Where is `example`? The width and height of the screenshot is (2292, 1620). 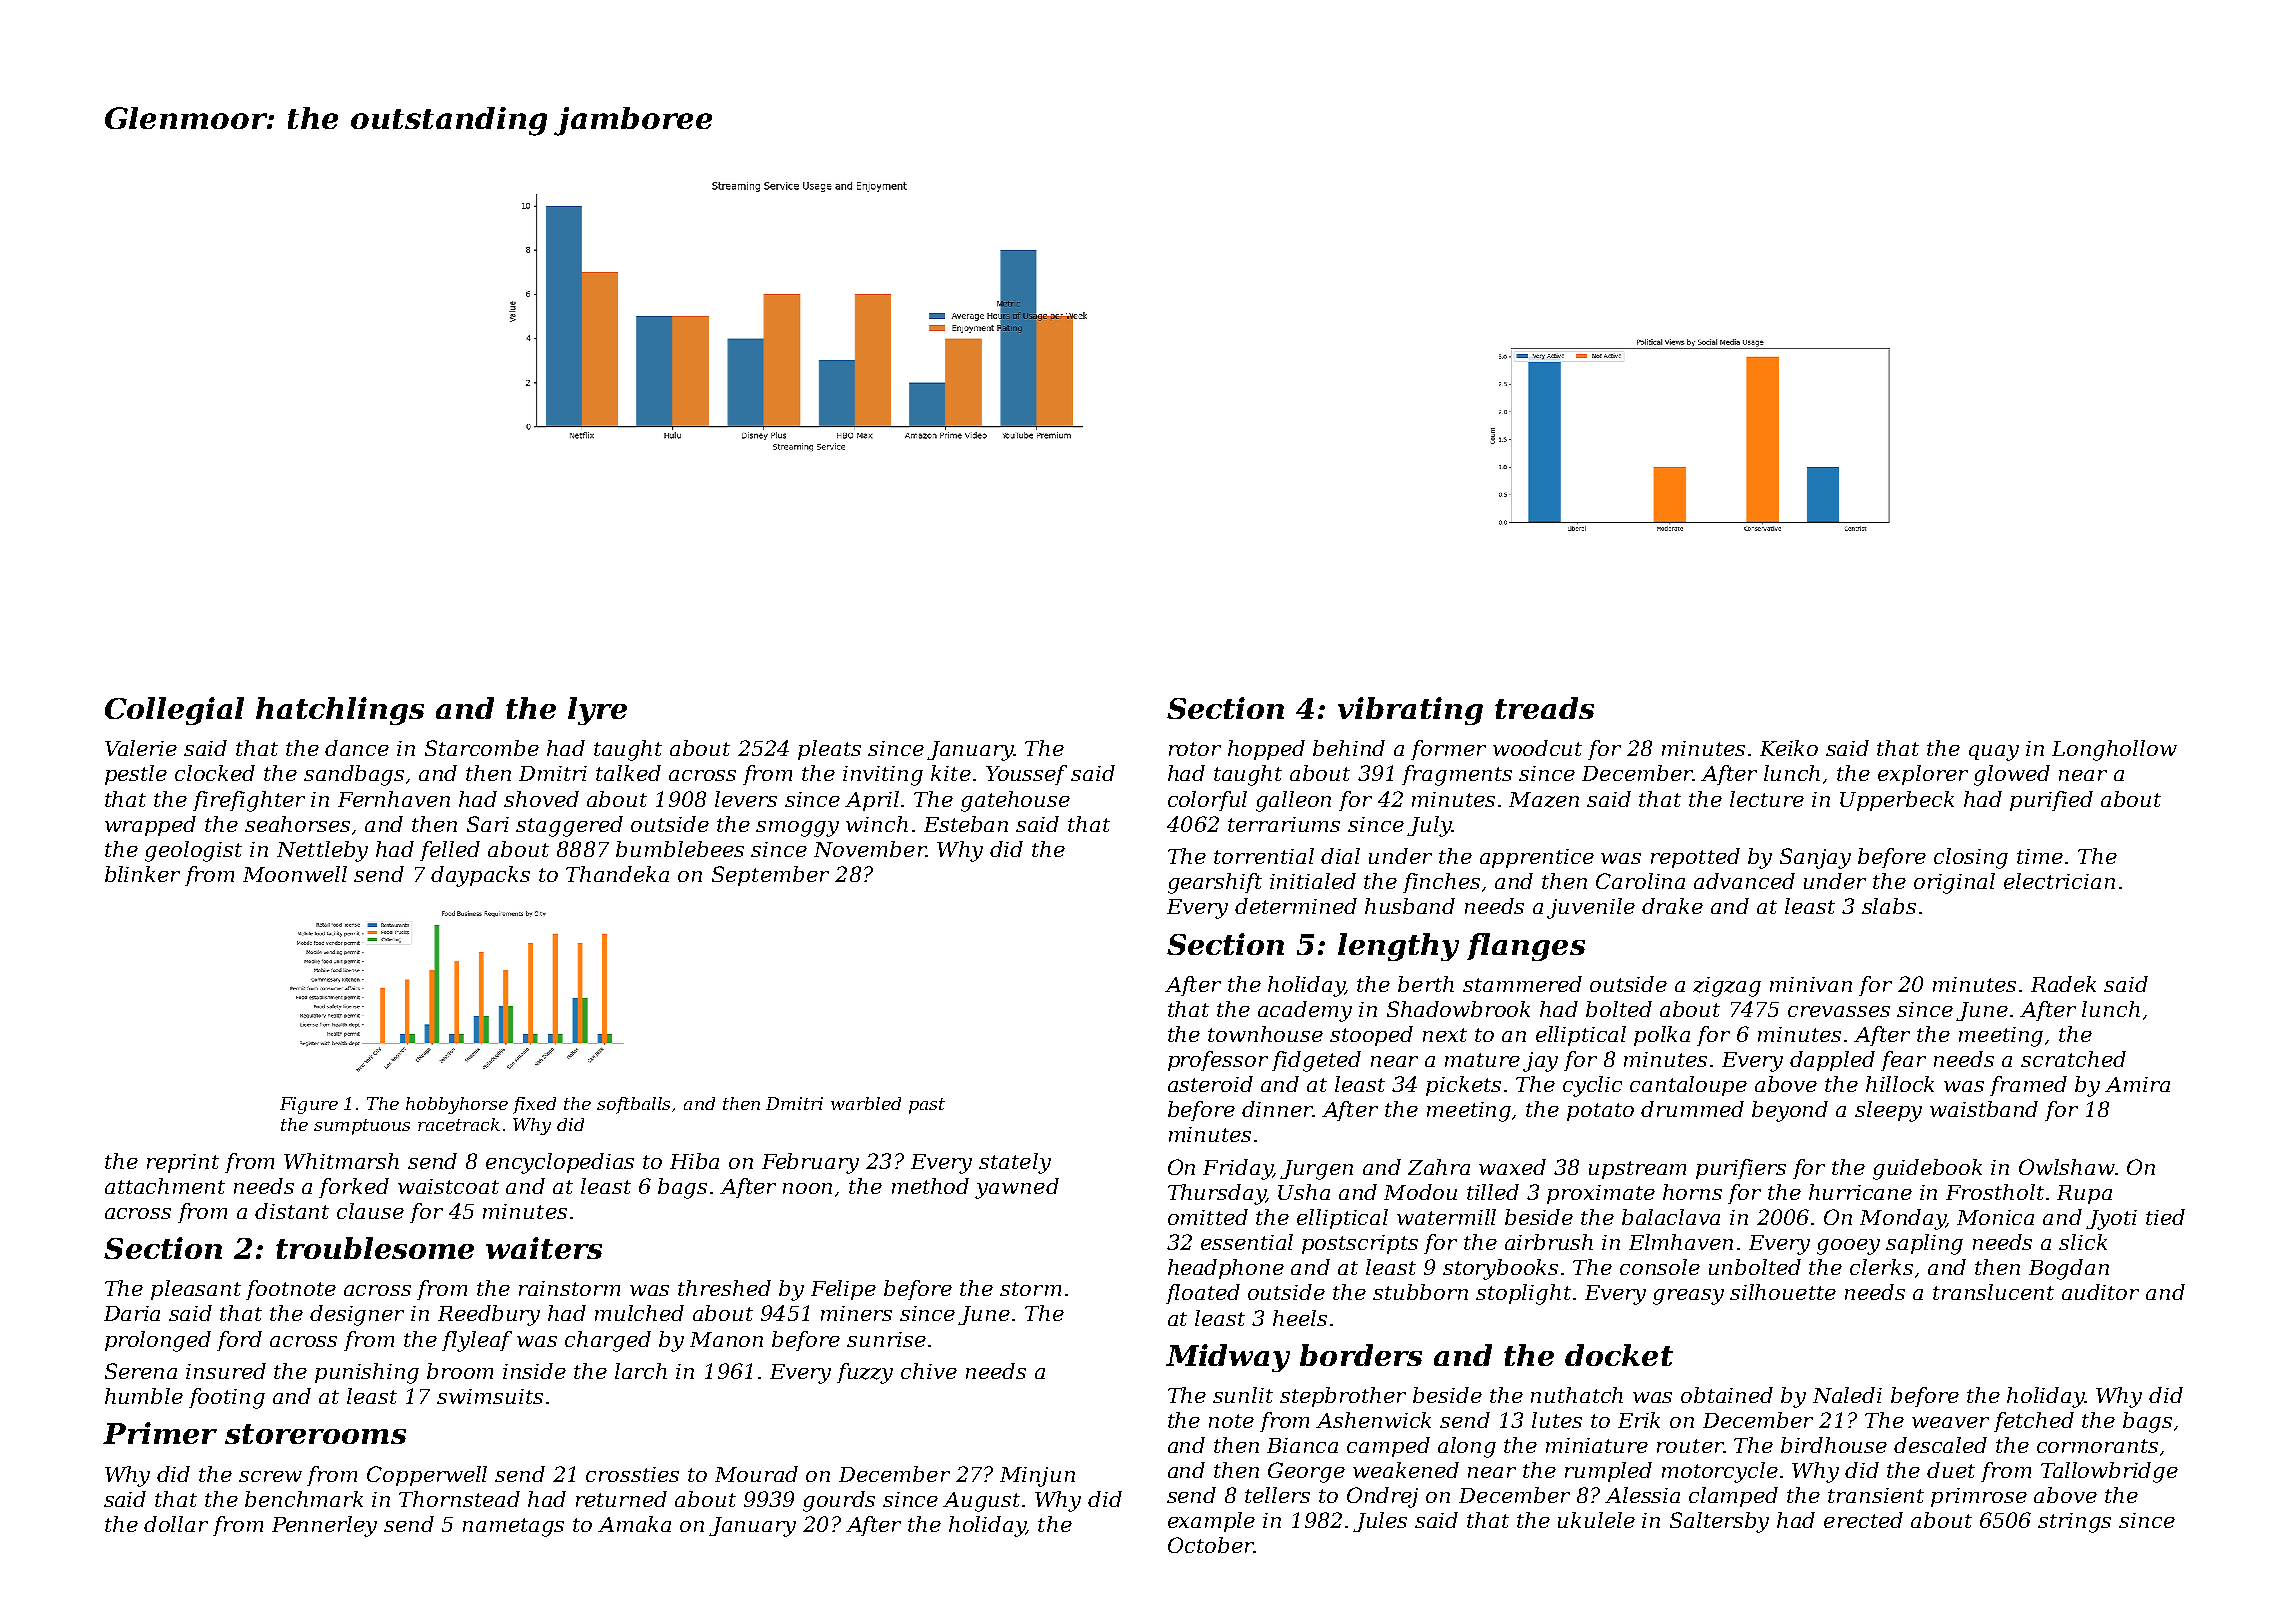 example is located at coordinates (1211, 1522).
